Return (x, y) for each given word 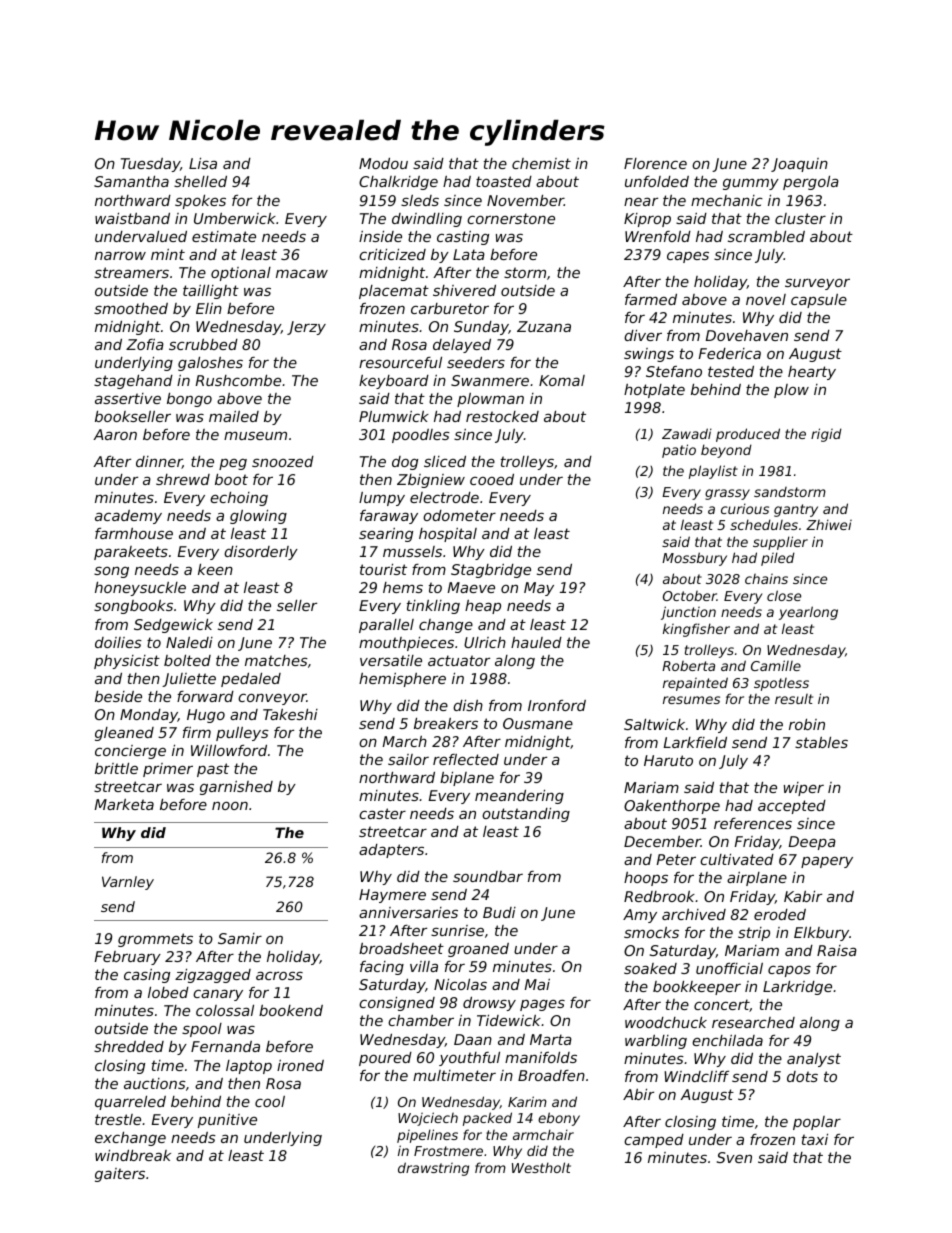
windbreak (133, 1155)
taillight (211, 292)
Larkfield (695, 742)
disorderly (261, 553)
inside (380, 236)
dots (802, 1076)
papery (827, 862)
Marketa (124, 804)
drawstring (433, 1169)
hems (403, 587)
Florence (655, 163)
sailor (408, 759)
